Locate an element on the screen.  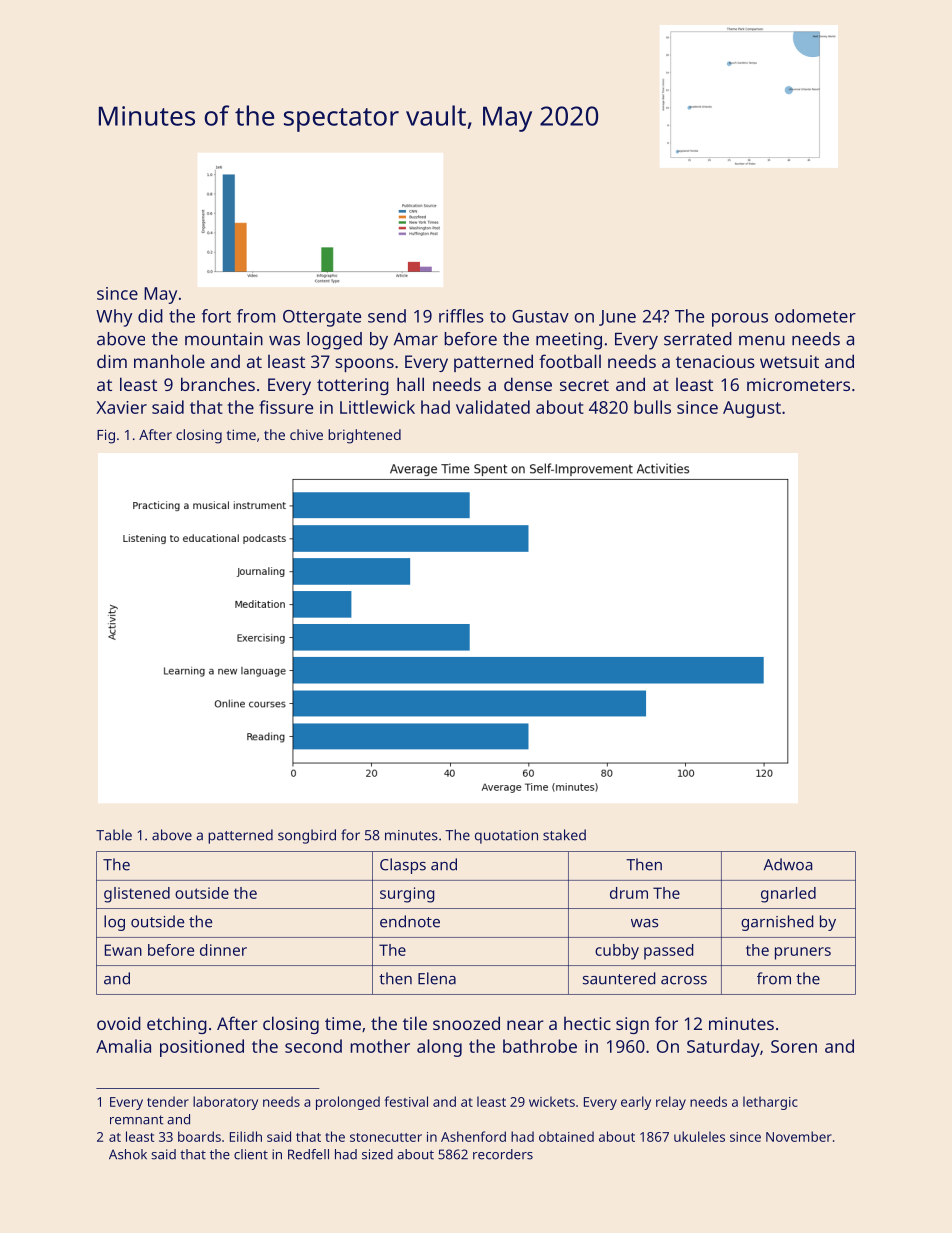
logged is located at coordinates (334, 341).
